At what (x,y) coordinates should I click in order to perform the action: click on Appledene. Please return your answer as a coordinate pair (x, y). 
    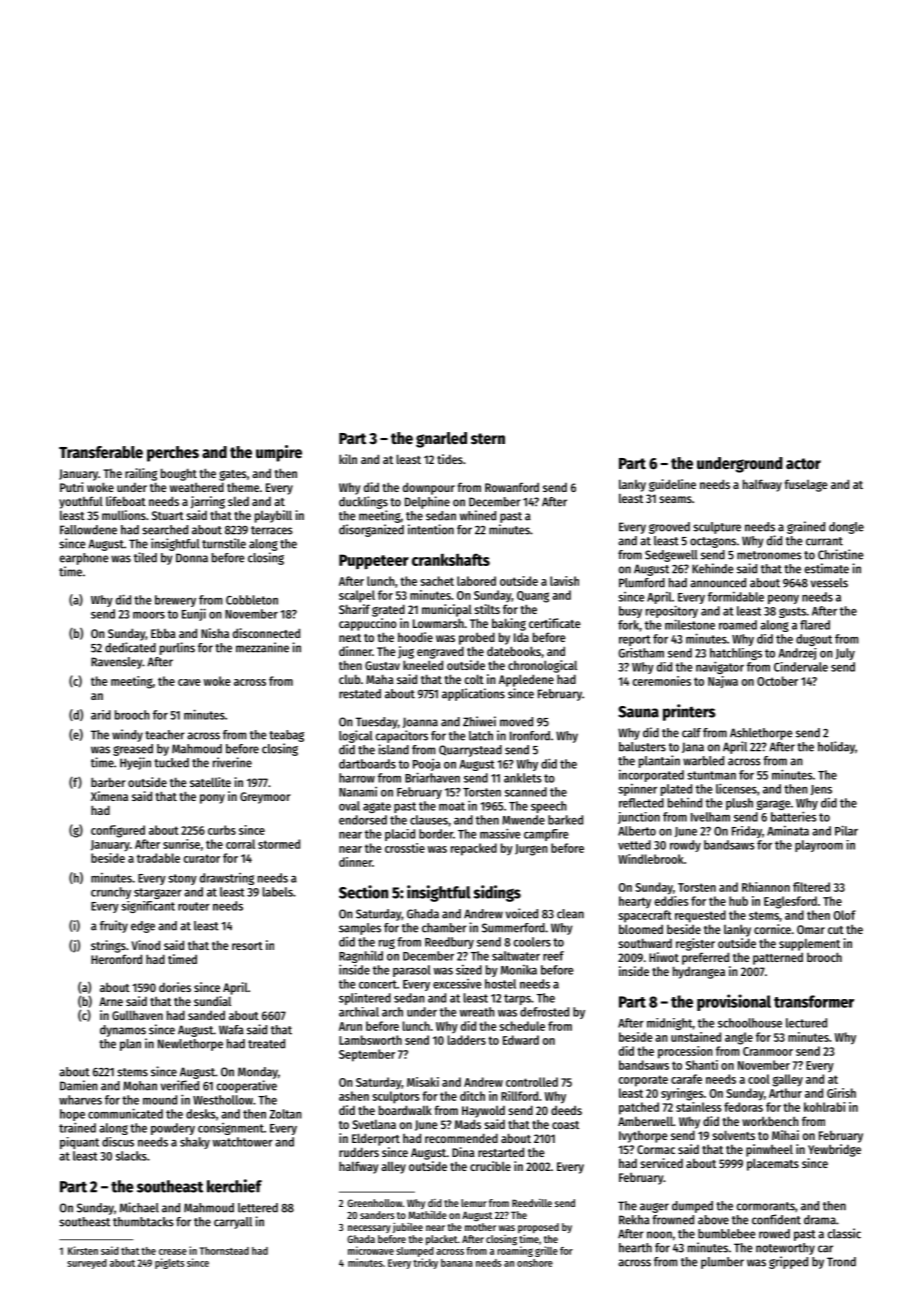
    Looking at the image, I should click on (526, 680).
